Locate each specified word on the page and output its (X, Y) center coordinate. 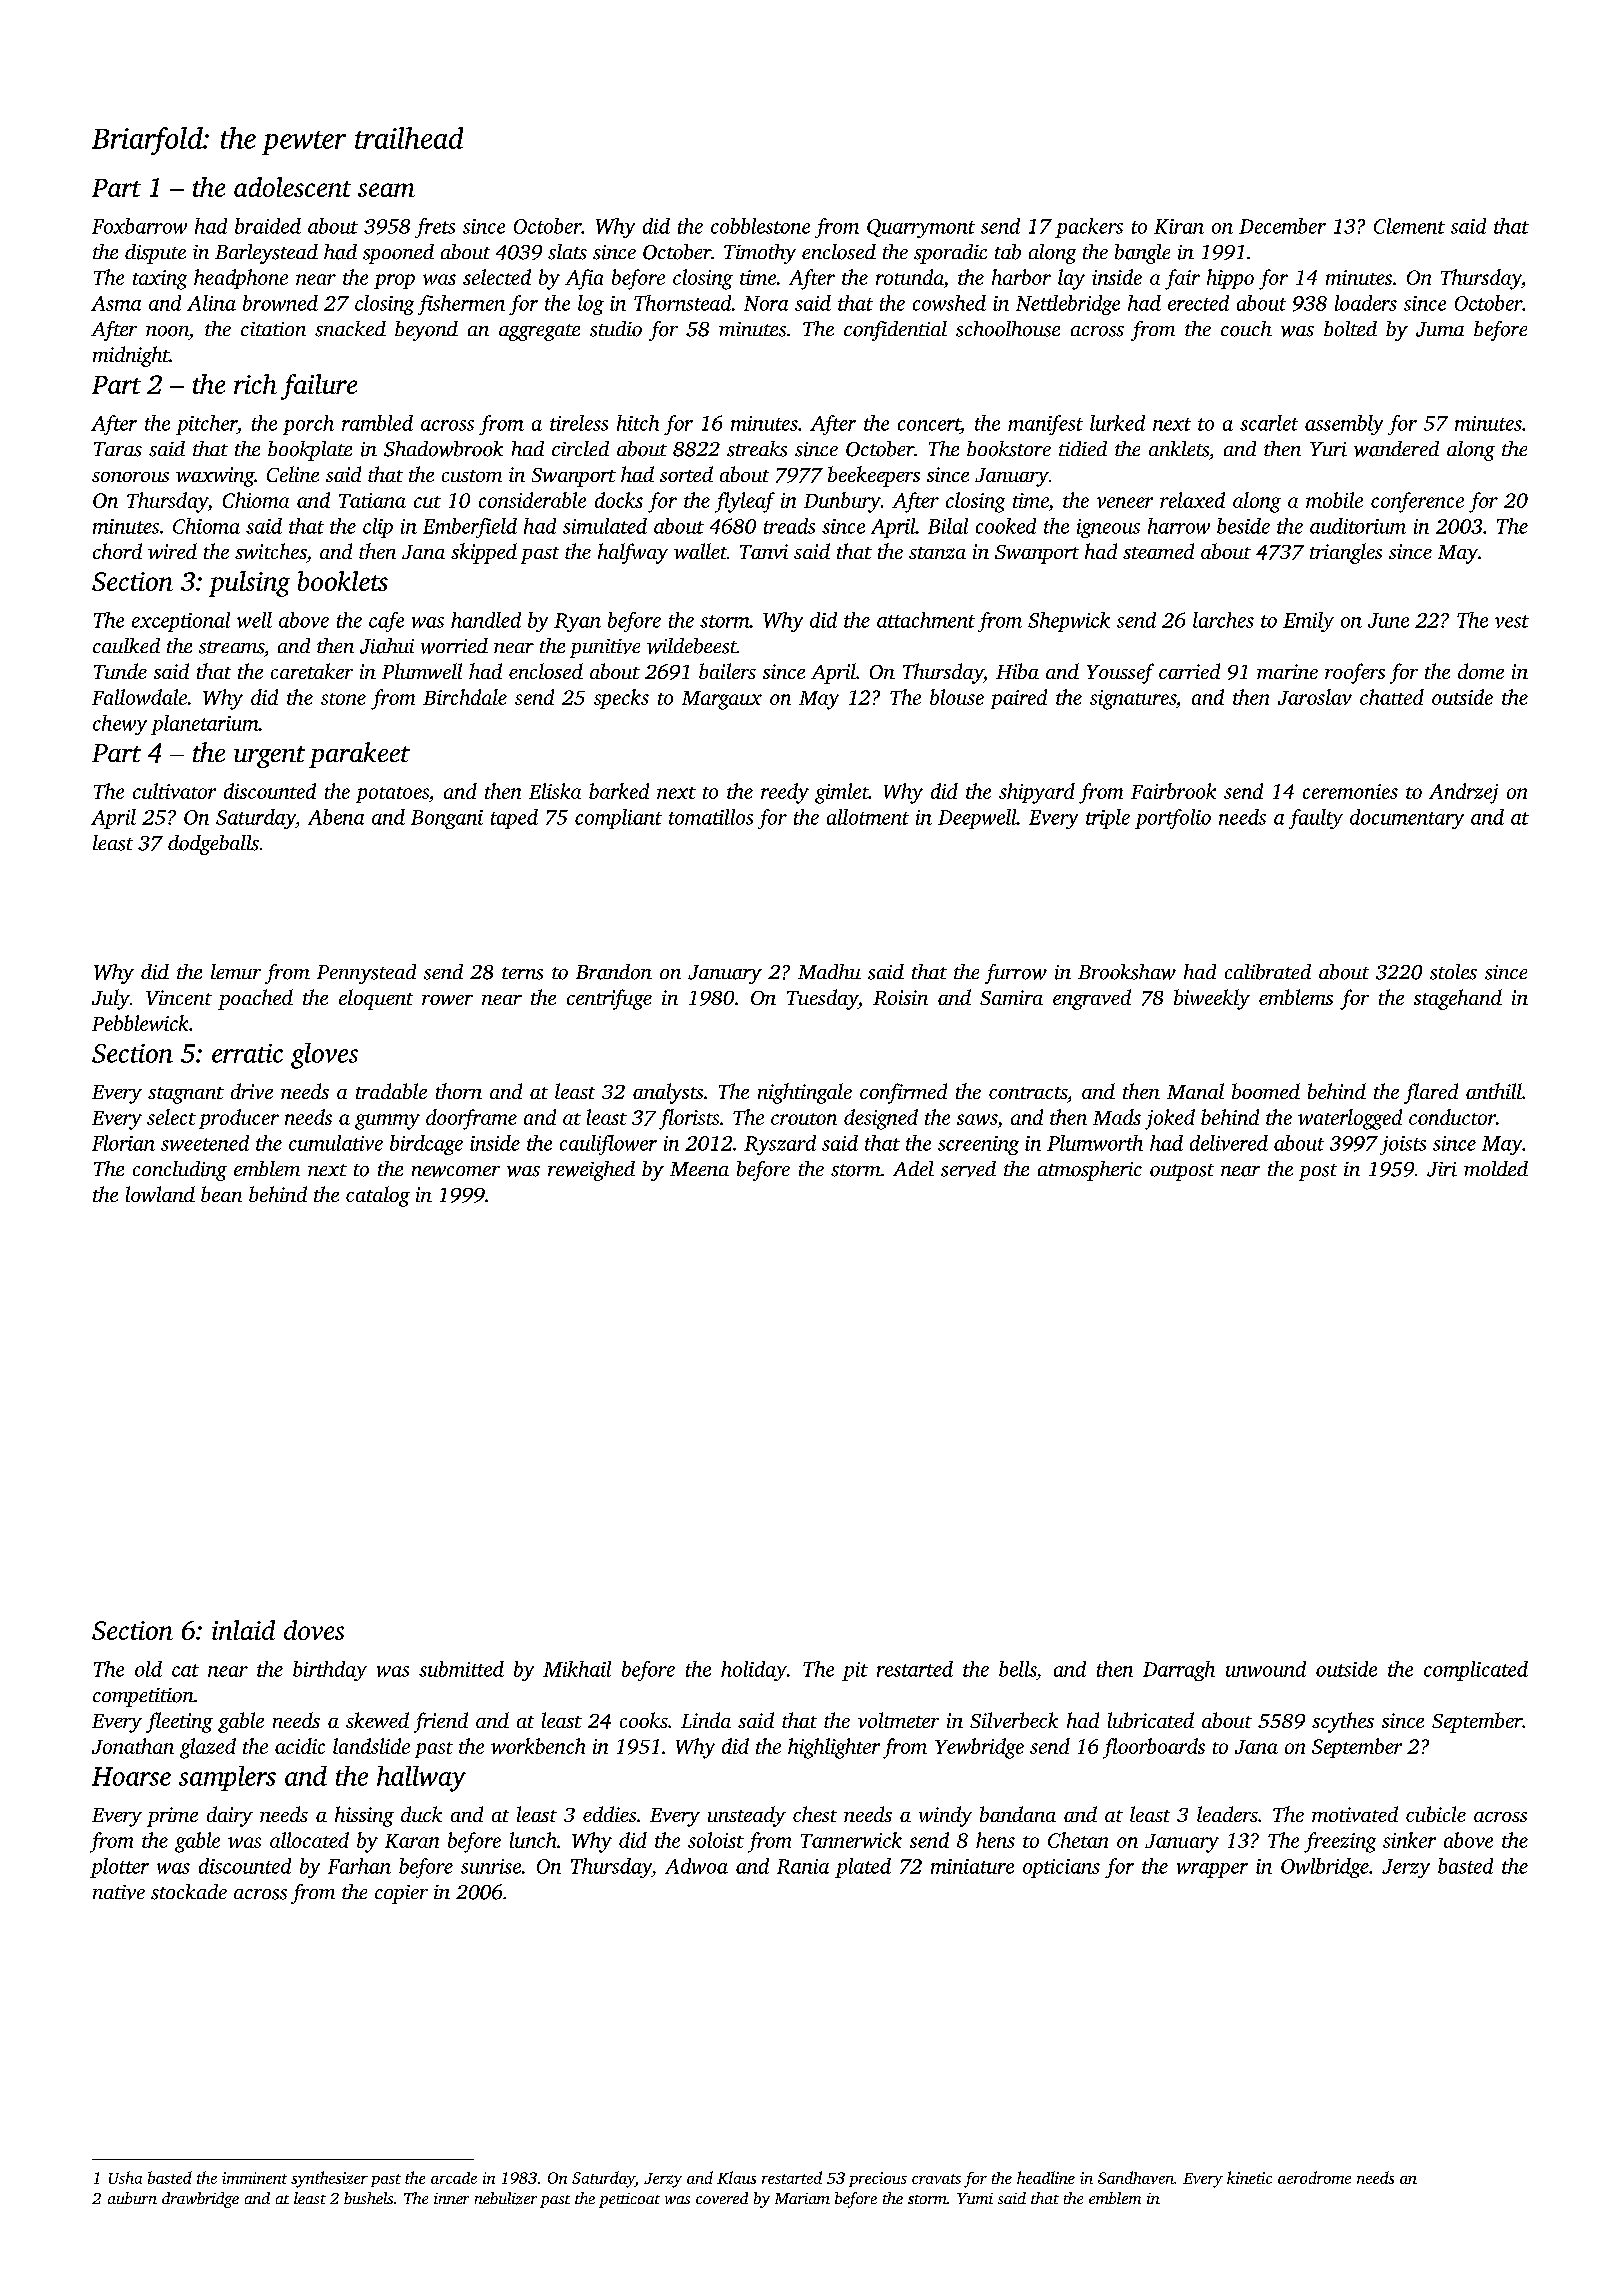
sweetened (205, 1143)
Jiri (1442, 1169)
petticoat (629, 2200)
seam (386, 190)
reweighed (591, 1171)
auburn (132, 2198)
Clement (1409, 226)
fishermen (461, 305)
